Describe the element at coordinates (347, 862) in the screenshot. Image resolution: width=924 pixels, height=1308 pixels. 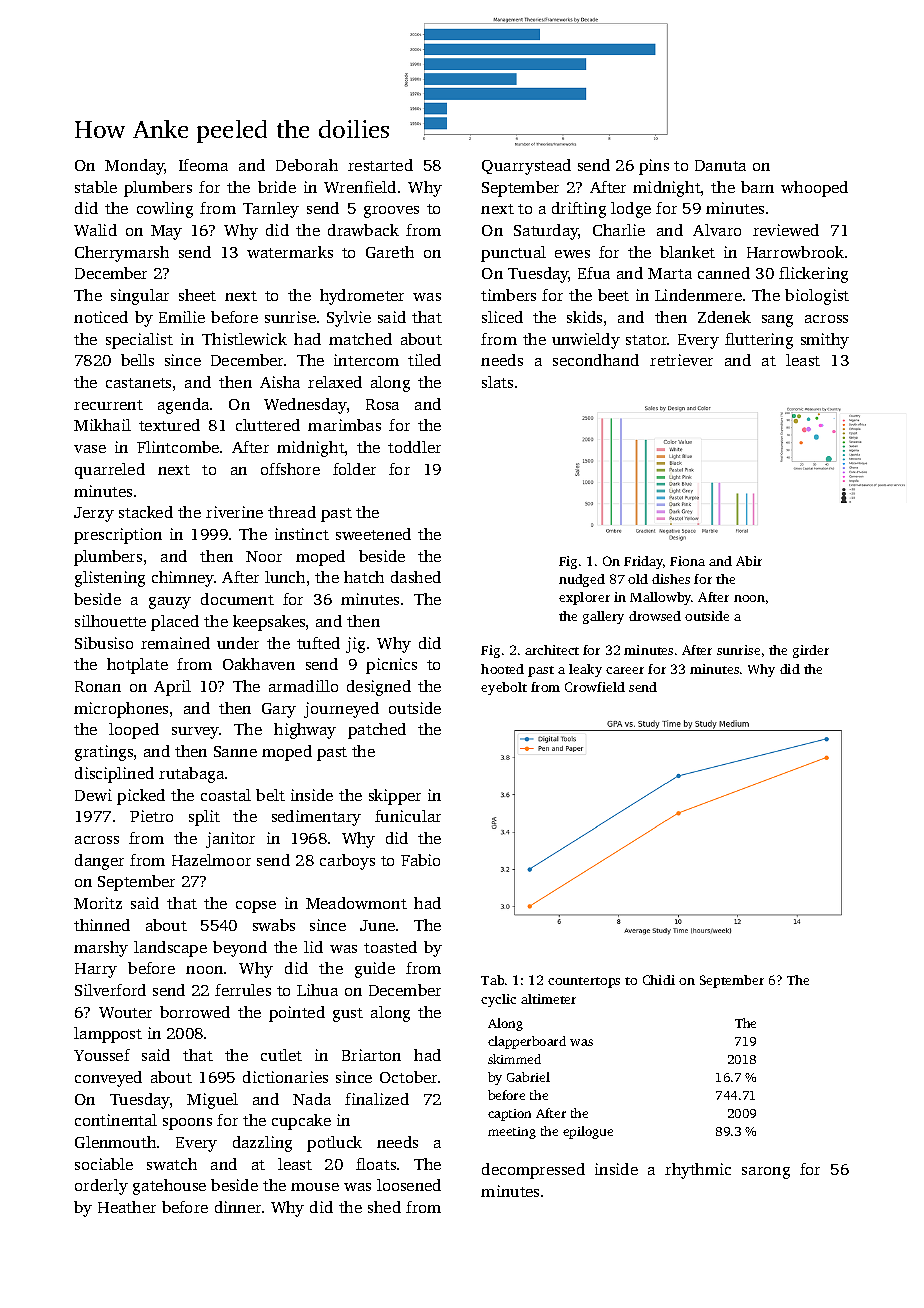
I see `carboys` at that location.
